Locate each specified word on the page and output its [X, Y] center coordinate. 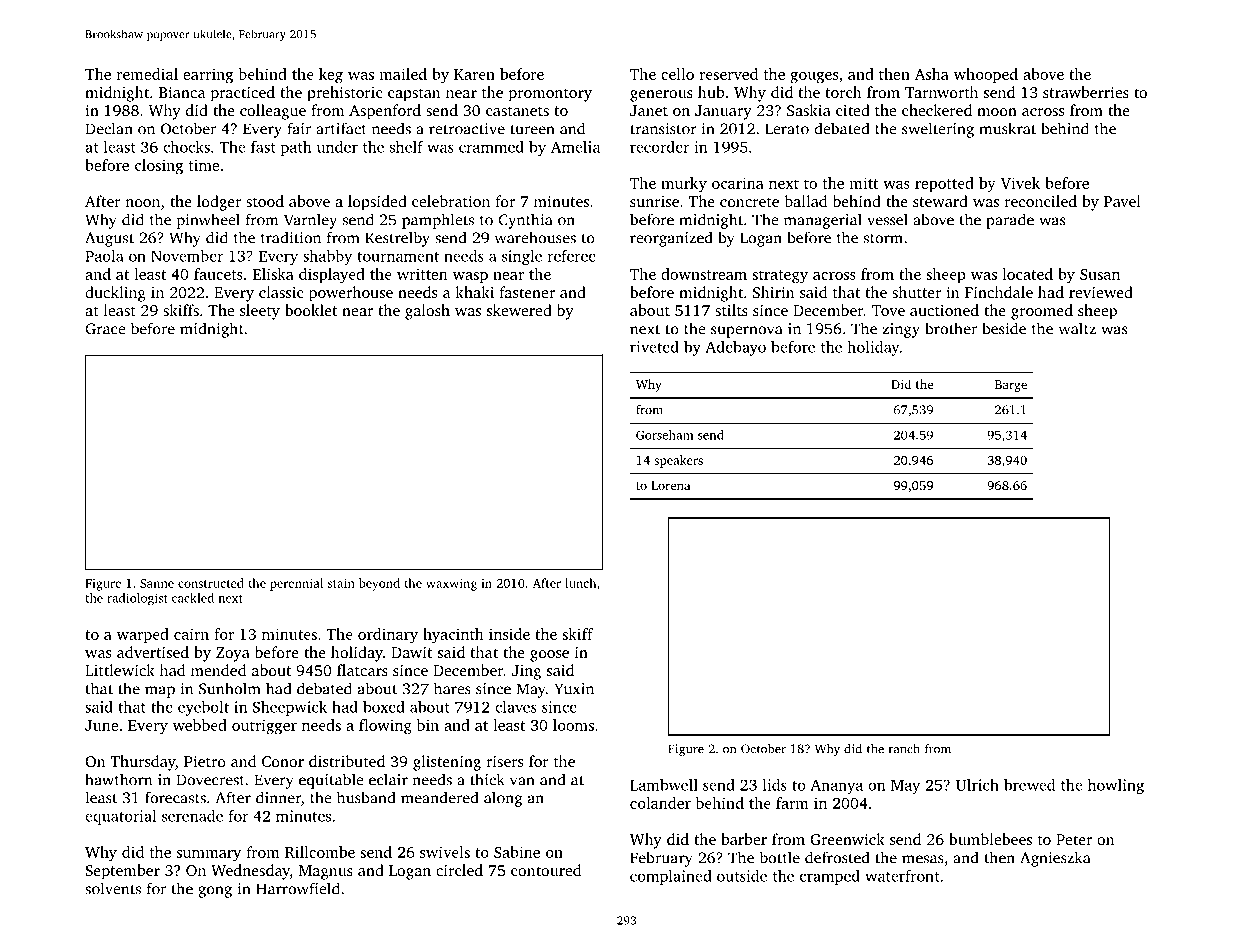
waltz [1077, 328]
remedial [147, 74]
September [122, 872]
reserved [728, 74]
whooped [986, 75]
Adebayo [736, 348]
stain [341, 583]
